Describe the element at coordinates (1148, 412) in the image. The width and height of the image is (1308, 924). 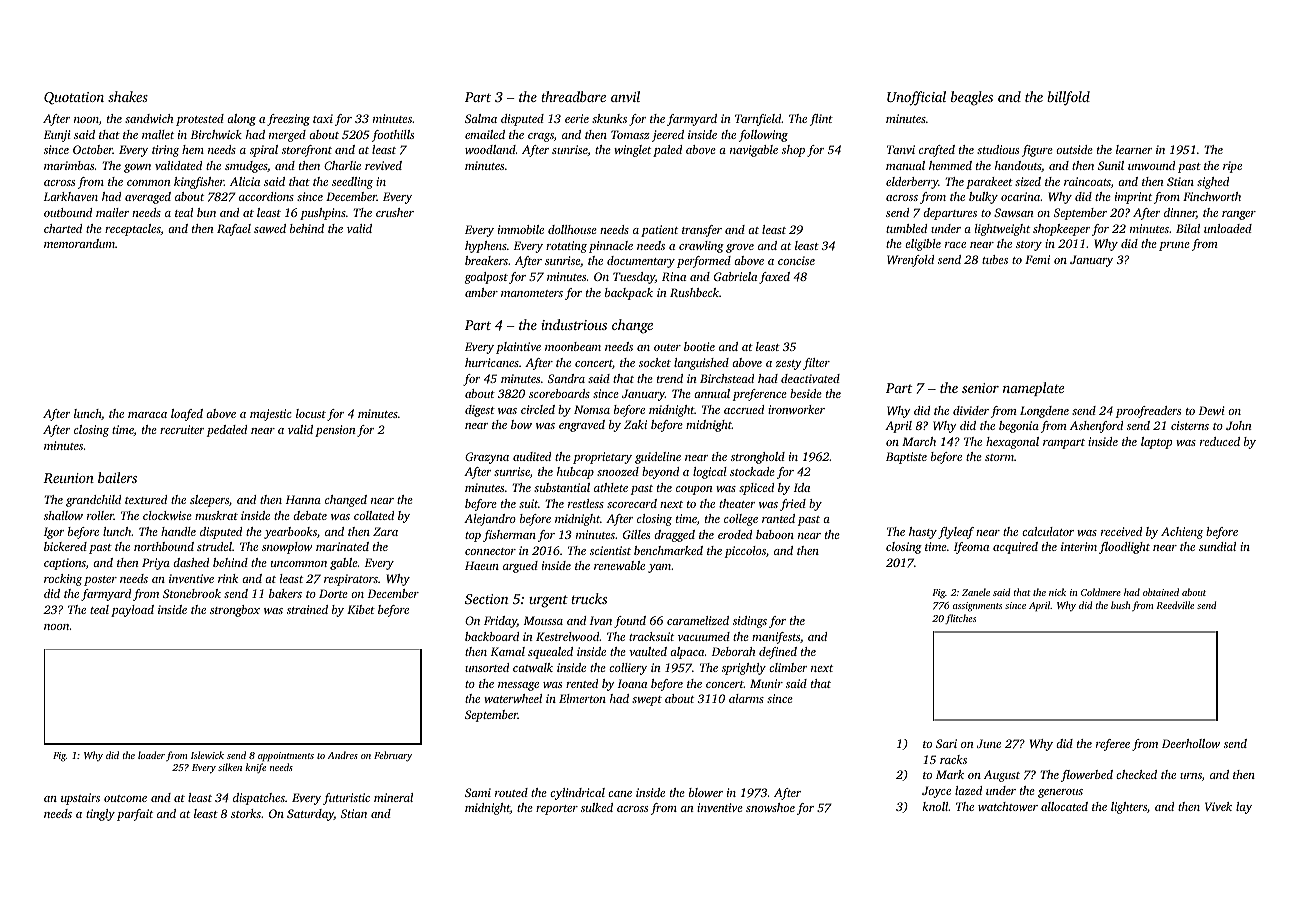
I see `proofreaders` at that location.
